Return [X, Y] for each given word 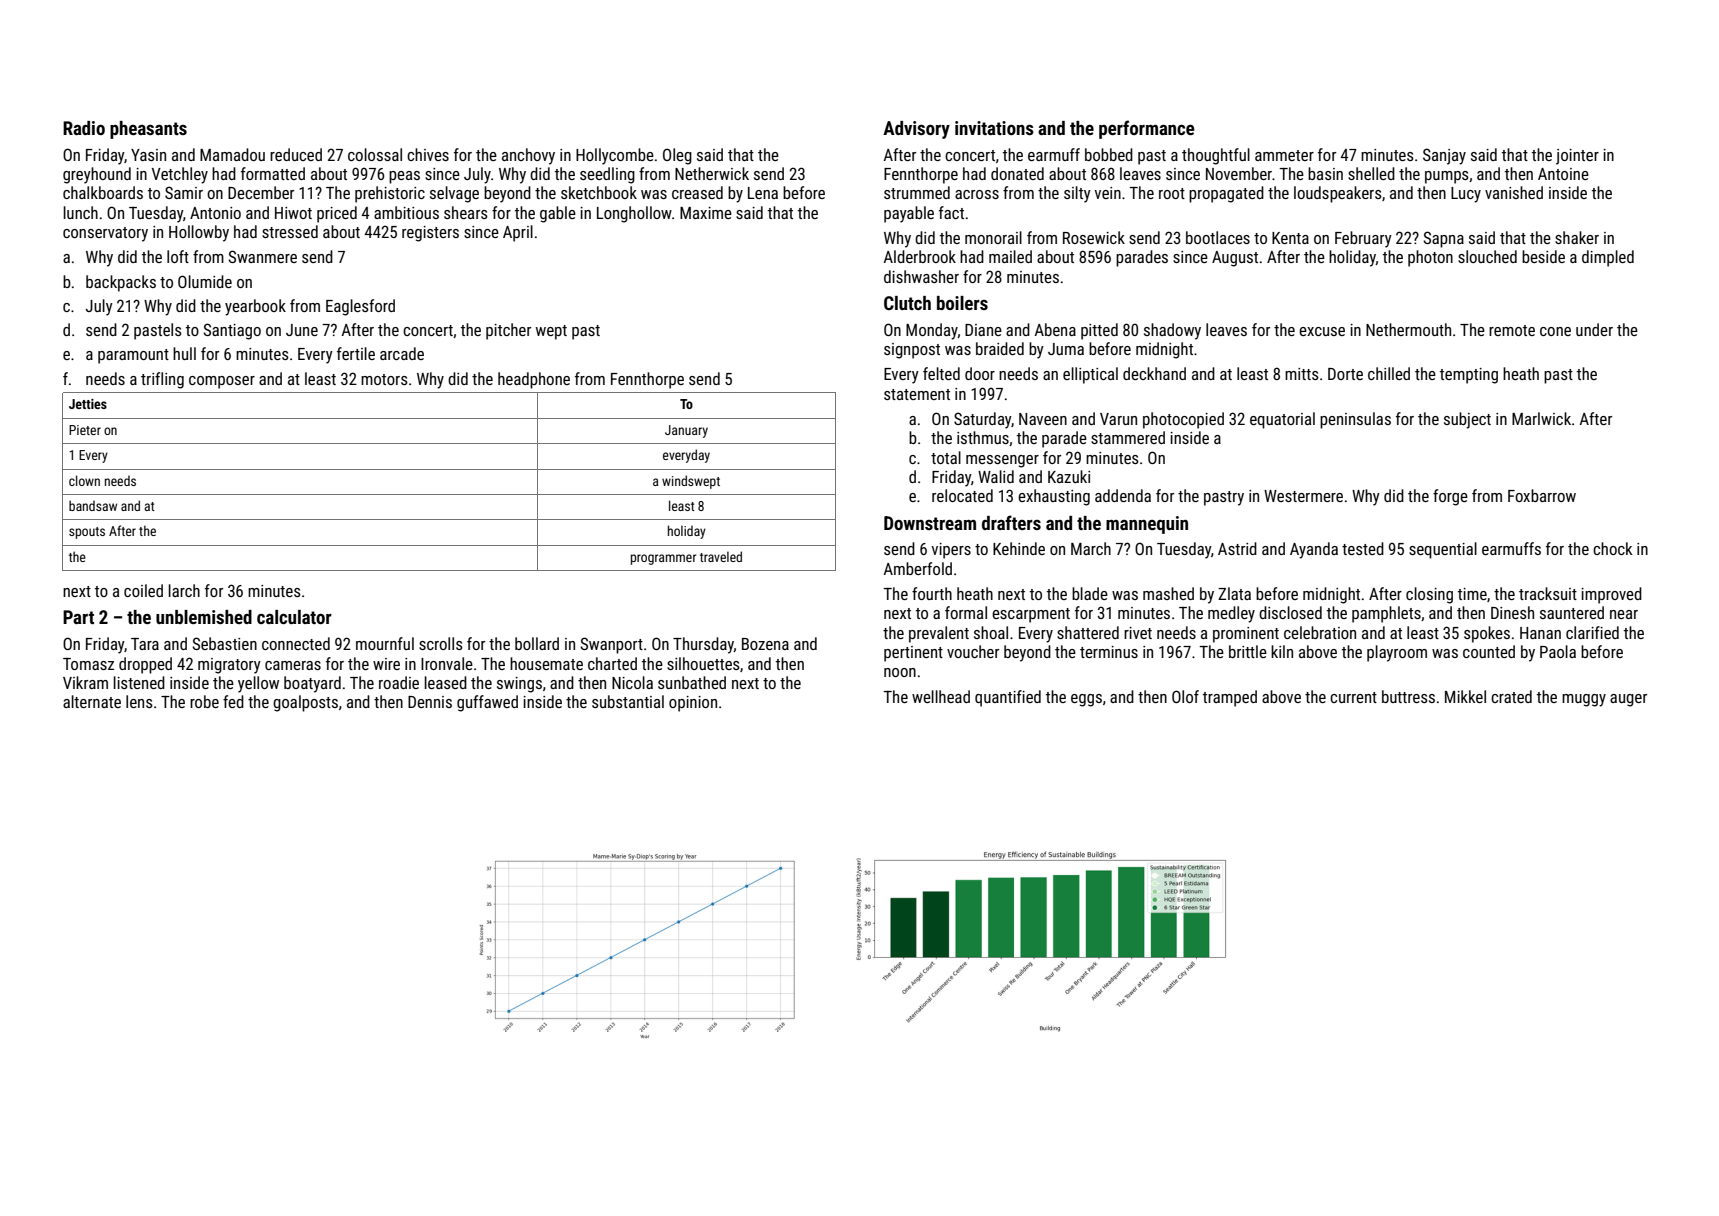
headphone [534, 380]
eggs [1086, 700]
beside [1543, 256]
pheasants [148, 130]
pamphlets [1386, 614]
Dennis [430, 702]
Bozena [765, 644]
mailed [1010, 256]
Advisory [916, 130]
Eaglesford [360, 307]
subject [1467, 420]
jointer [1577, 157]
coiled [143, 590]
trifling [162, 380]
